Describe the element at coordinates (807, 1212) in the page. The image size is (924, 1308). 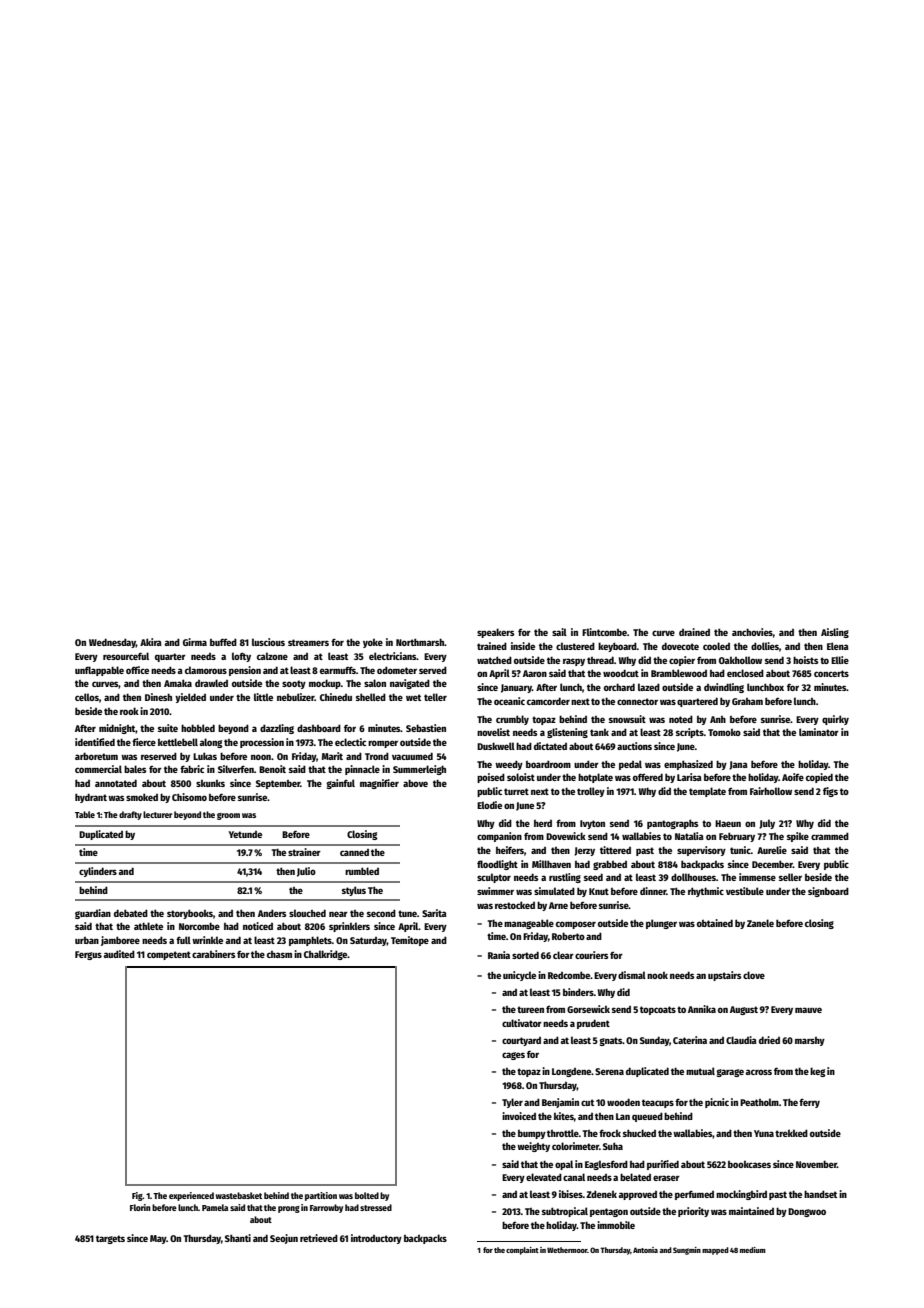
I see `Dongwoo` at that location.
